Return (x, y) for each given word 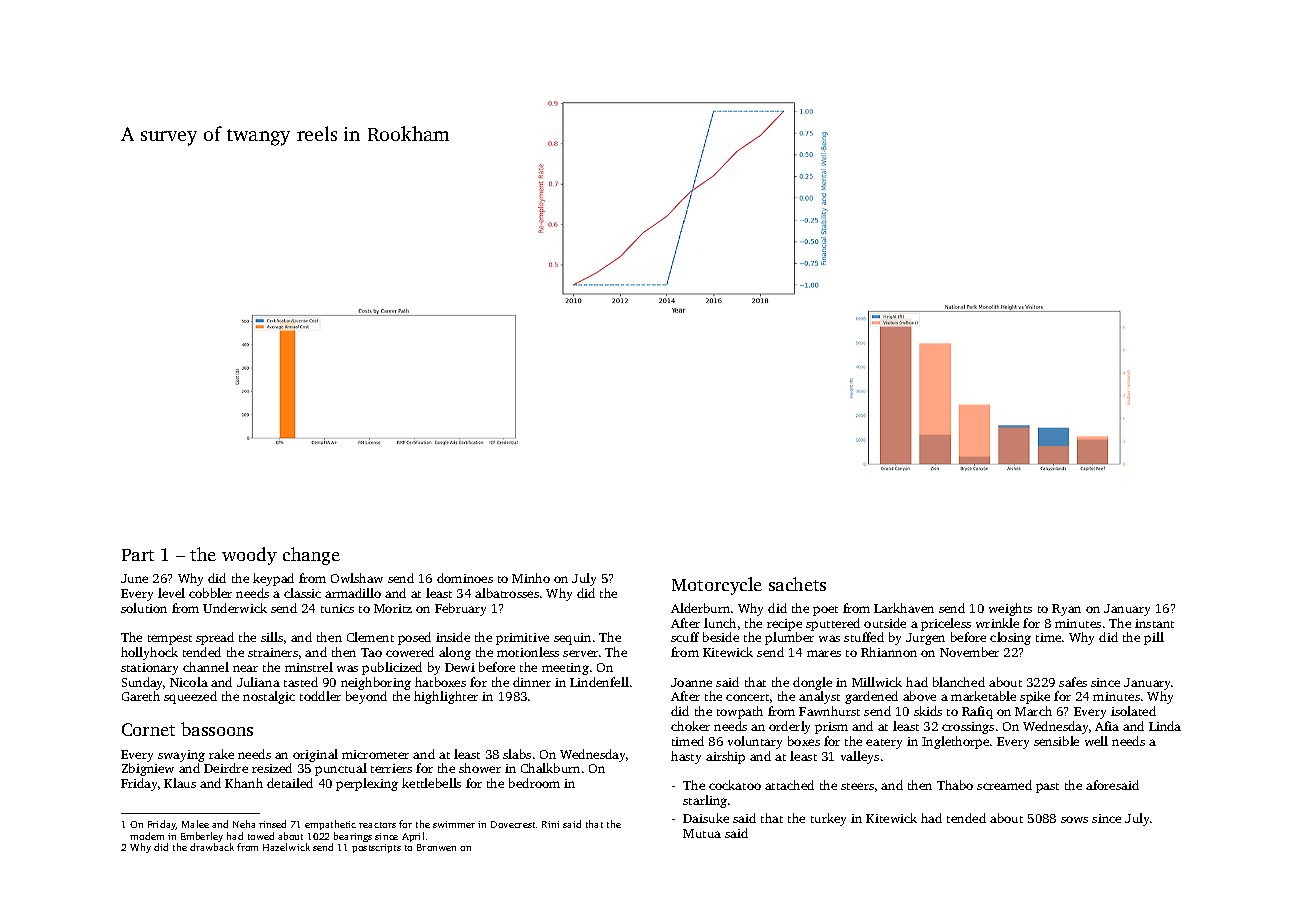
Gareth (141, 696)
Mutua (702, 833)
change (311, 556)
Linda (1165, 726)
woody (249, 556)
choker (690, 726)
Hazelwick (286, 847)
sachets (797, 584)
